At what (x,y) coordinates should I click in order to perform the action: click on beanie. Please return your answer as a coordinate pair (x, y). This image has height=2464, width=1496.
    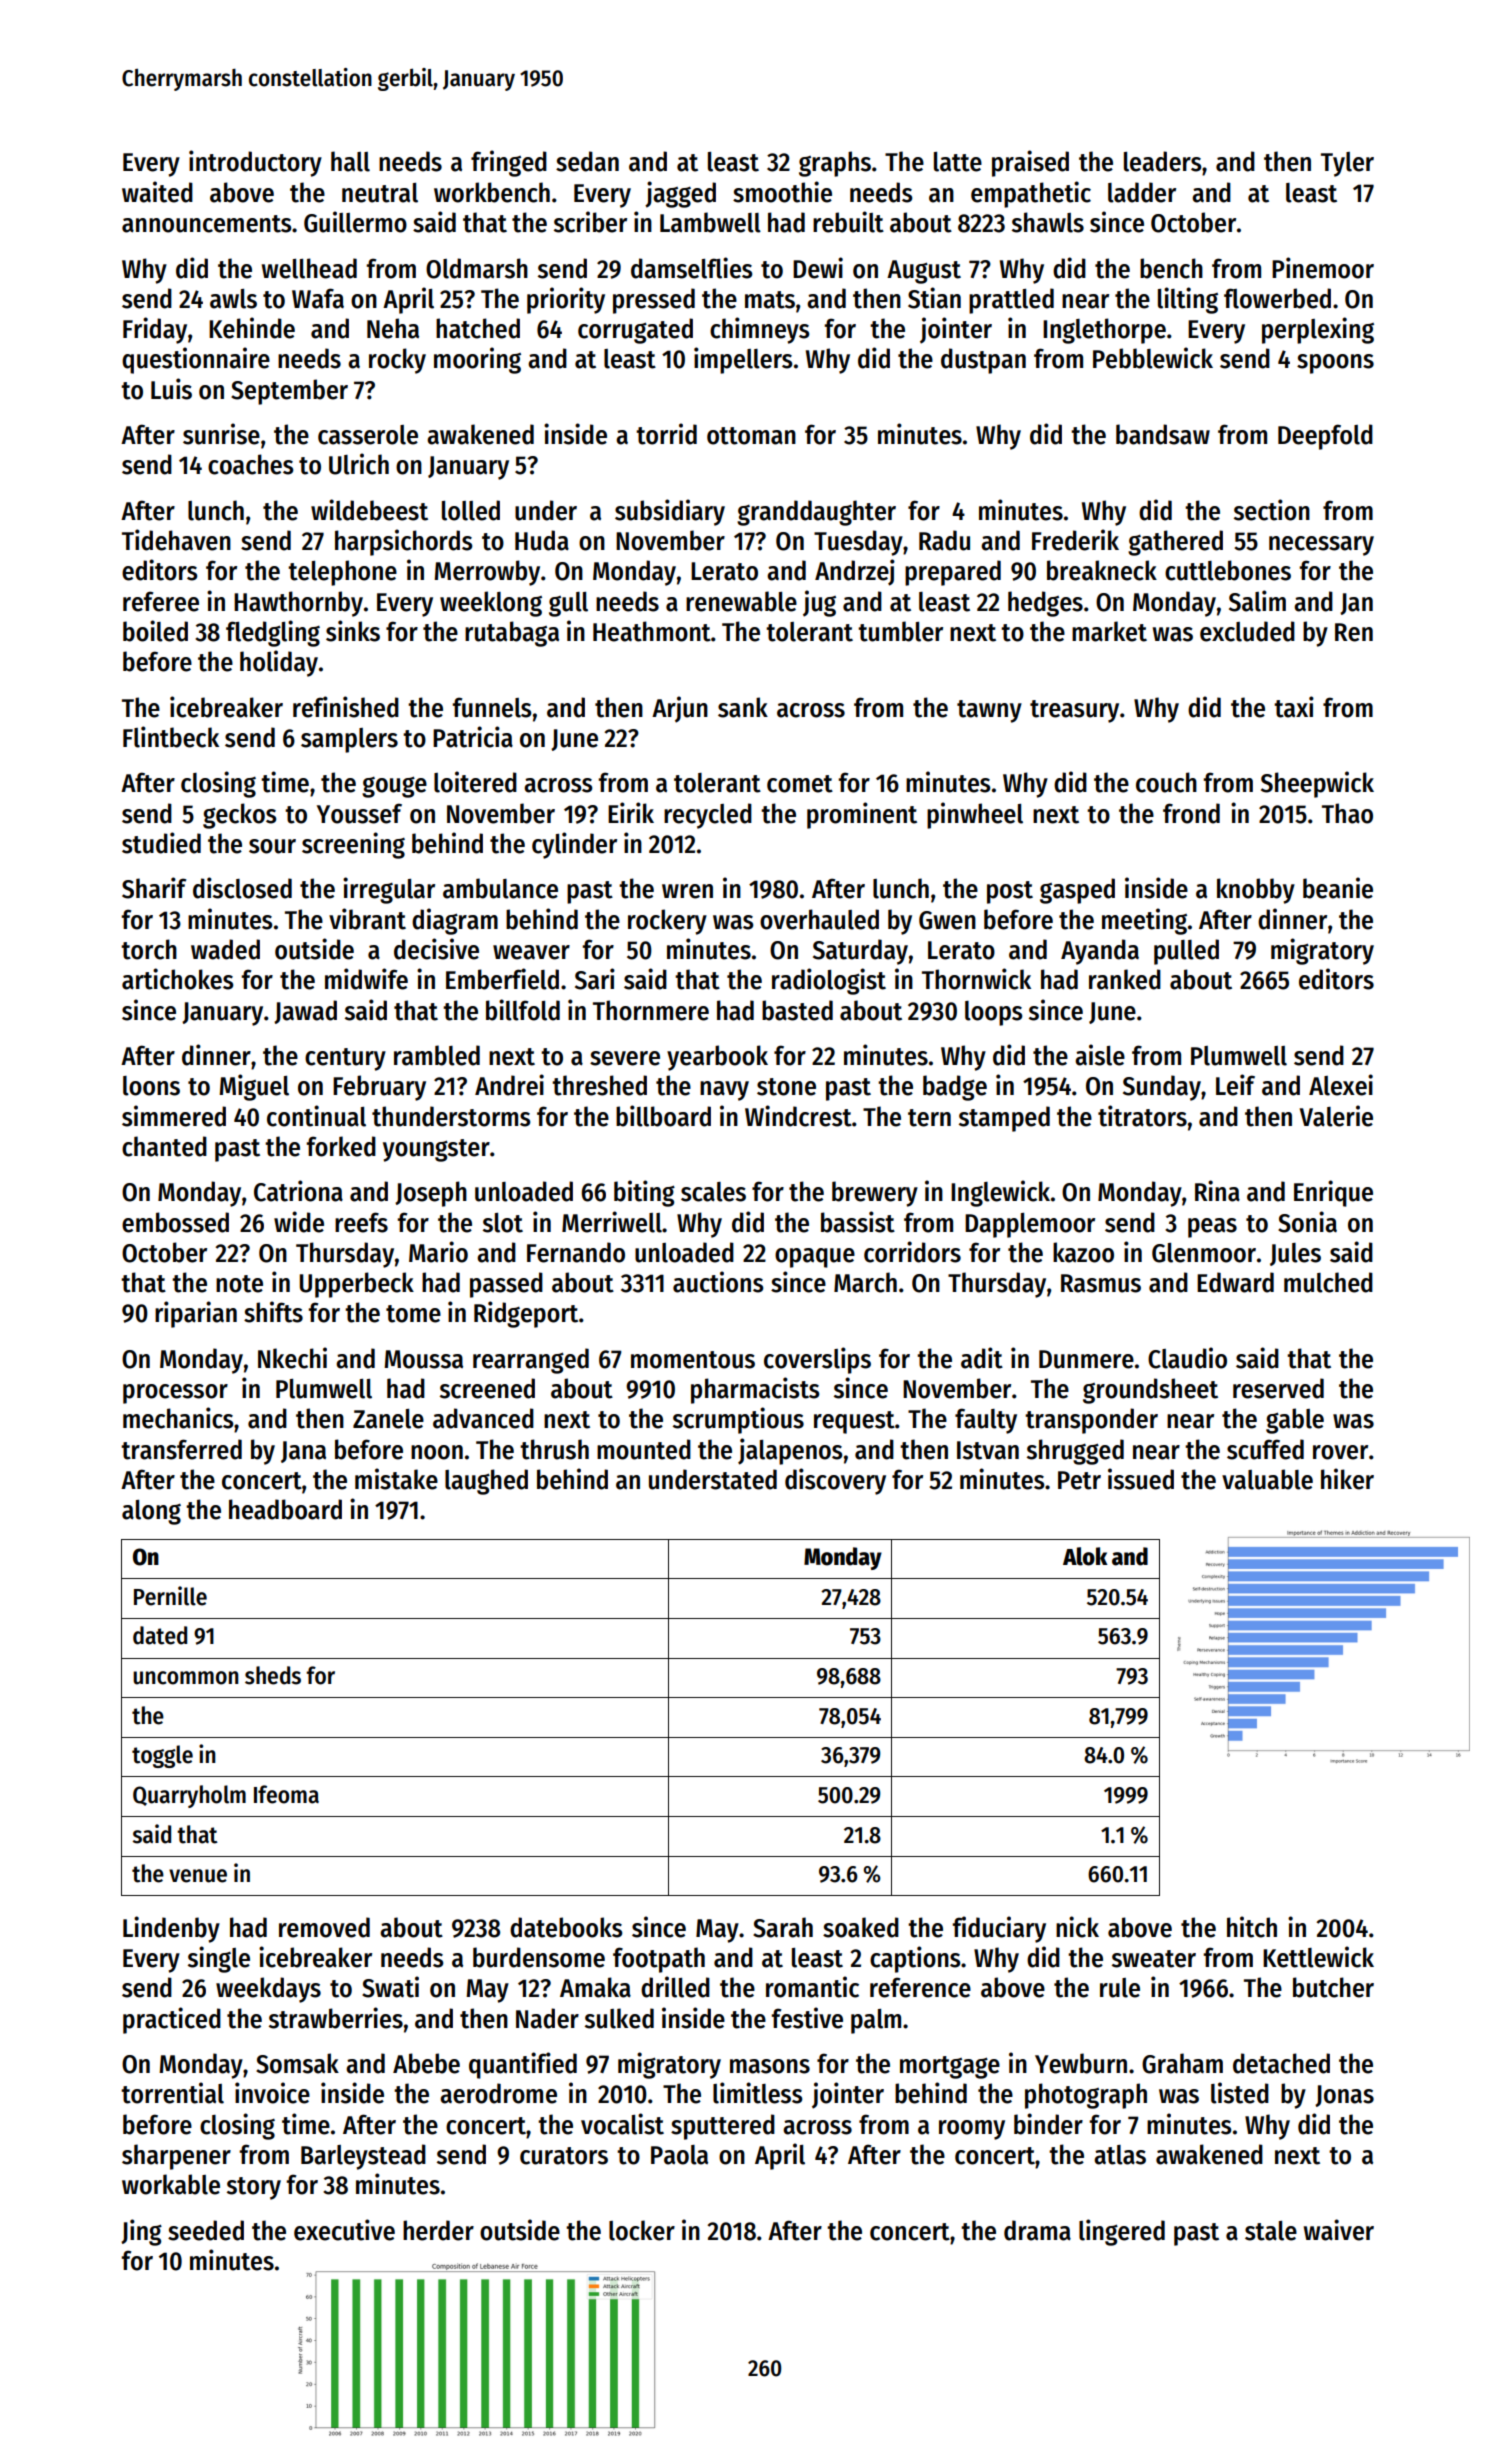
    Looking at the image, I should click on (1338, 888).
